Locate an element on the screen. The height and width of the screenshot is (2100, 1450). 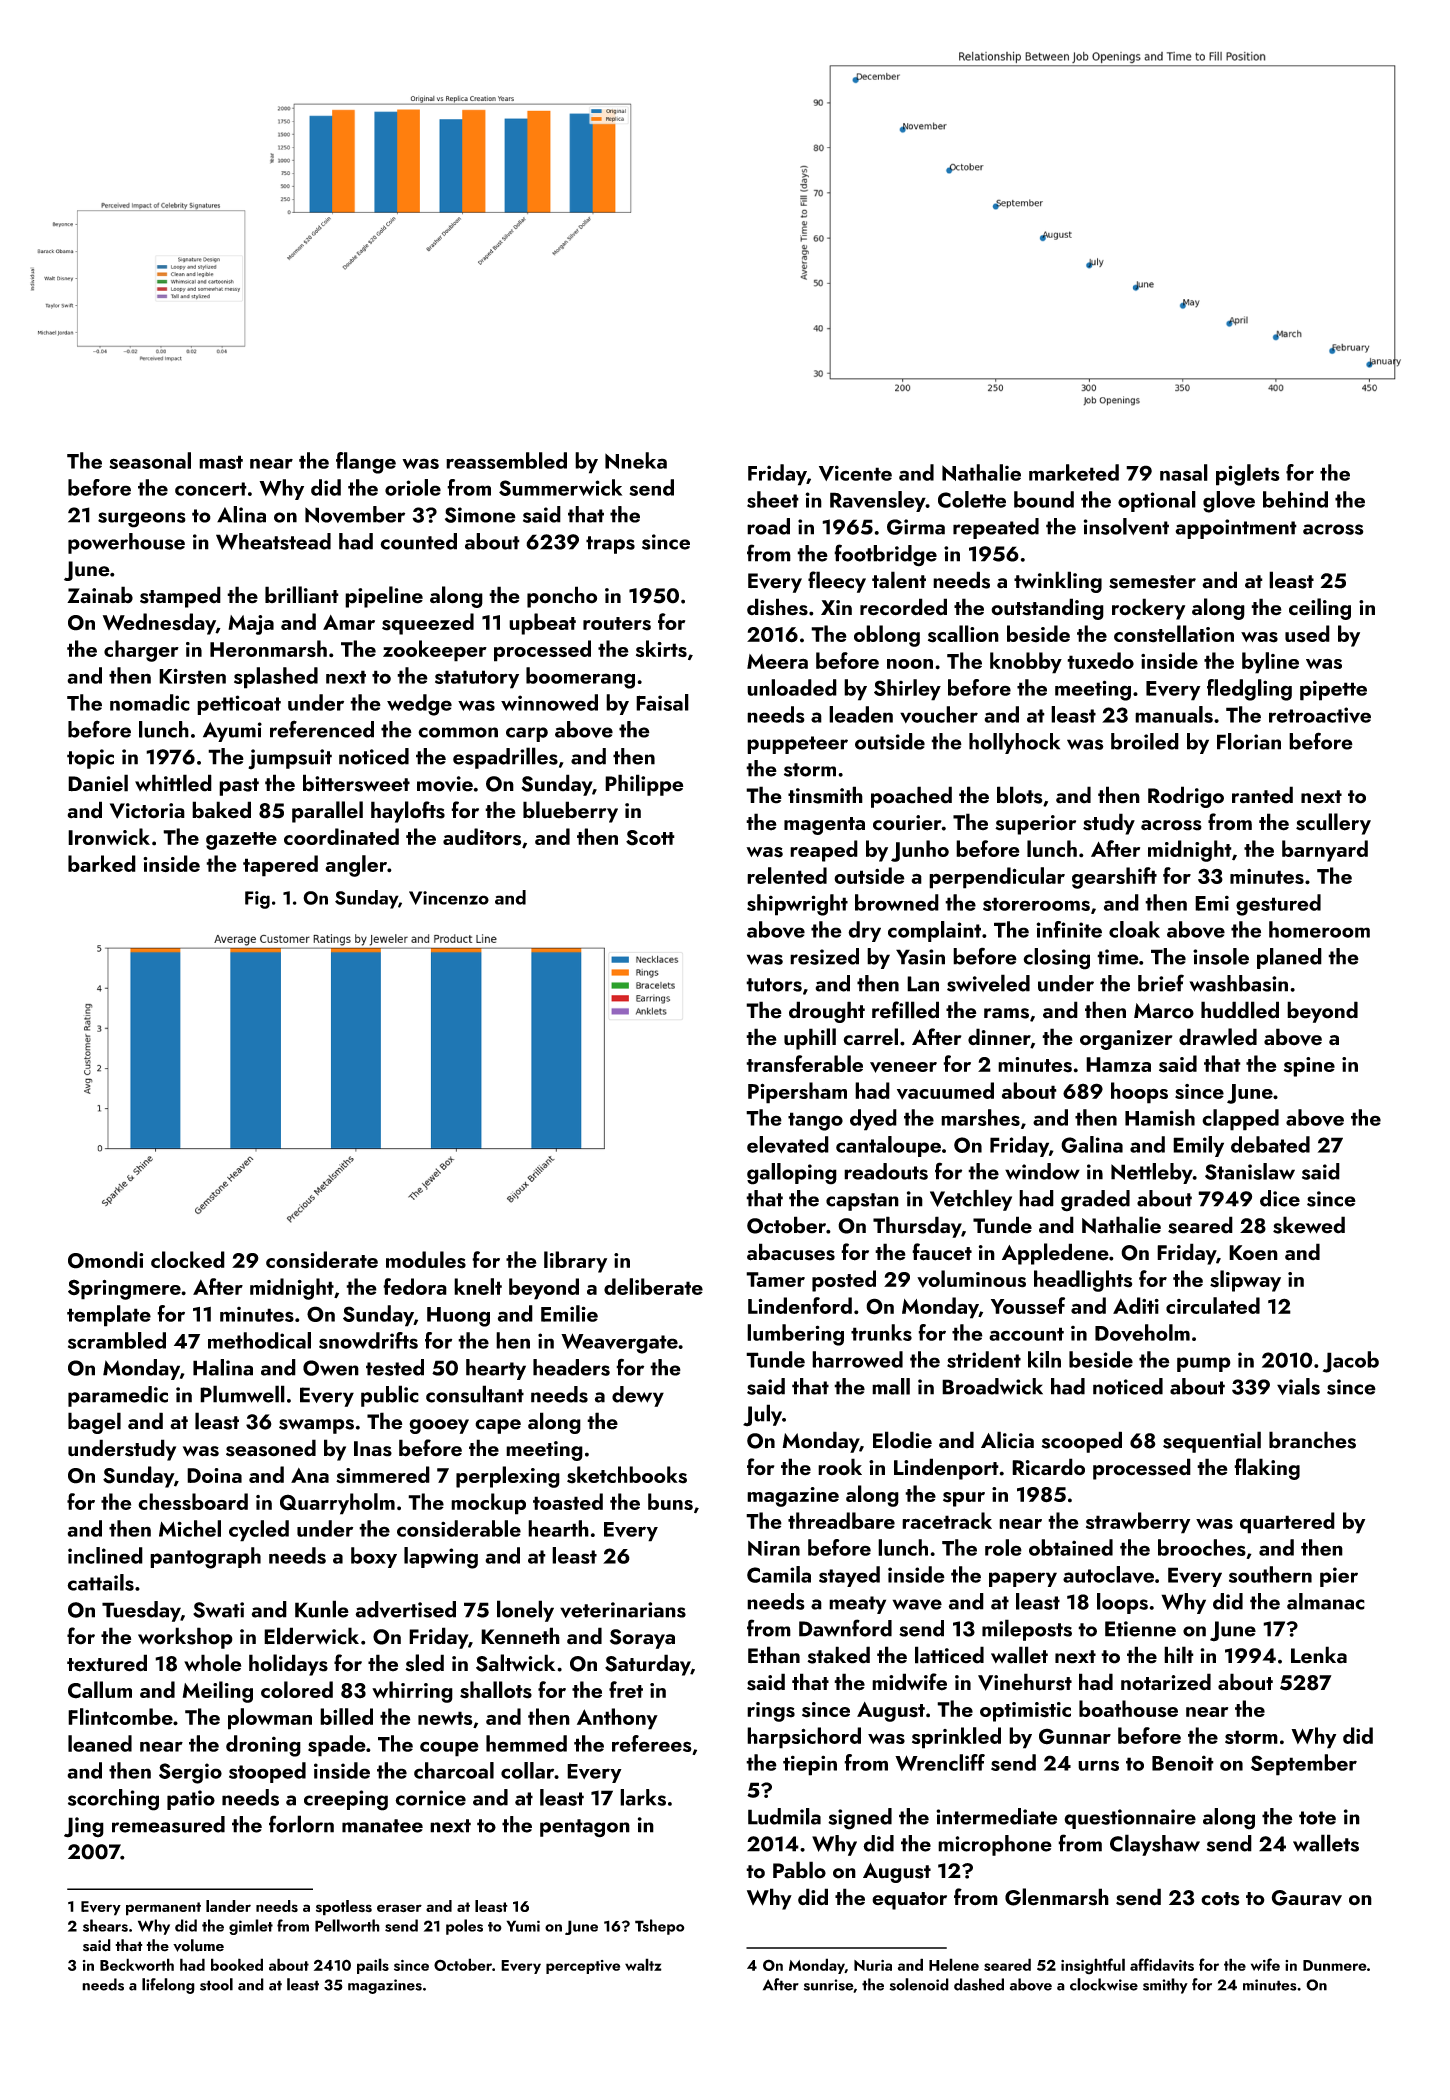
Dunmere is located at coordinates (1335, 1965).
